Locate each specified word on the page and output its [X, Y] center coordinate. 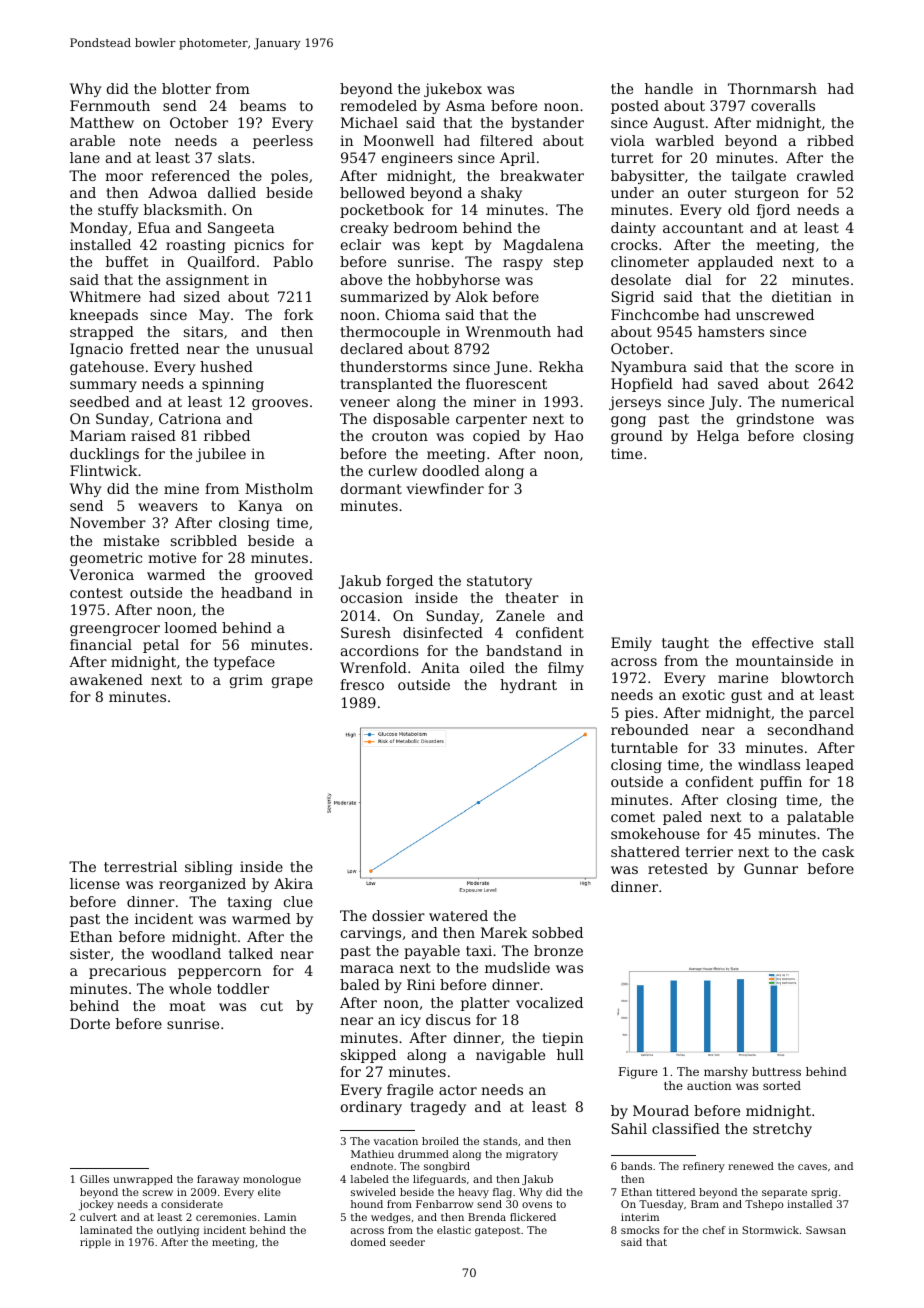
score [814, 368]
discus [448, 1019]
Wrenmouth [508, 331]
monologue [272, 1180]
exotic [703, 694]
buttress [776, 1071]
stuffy [118, 211]
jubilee [221, 455]
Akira [293, 883]
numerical [817, 401]
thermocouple [390, 333]
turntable [644, 747]
